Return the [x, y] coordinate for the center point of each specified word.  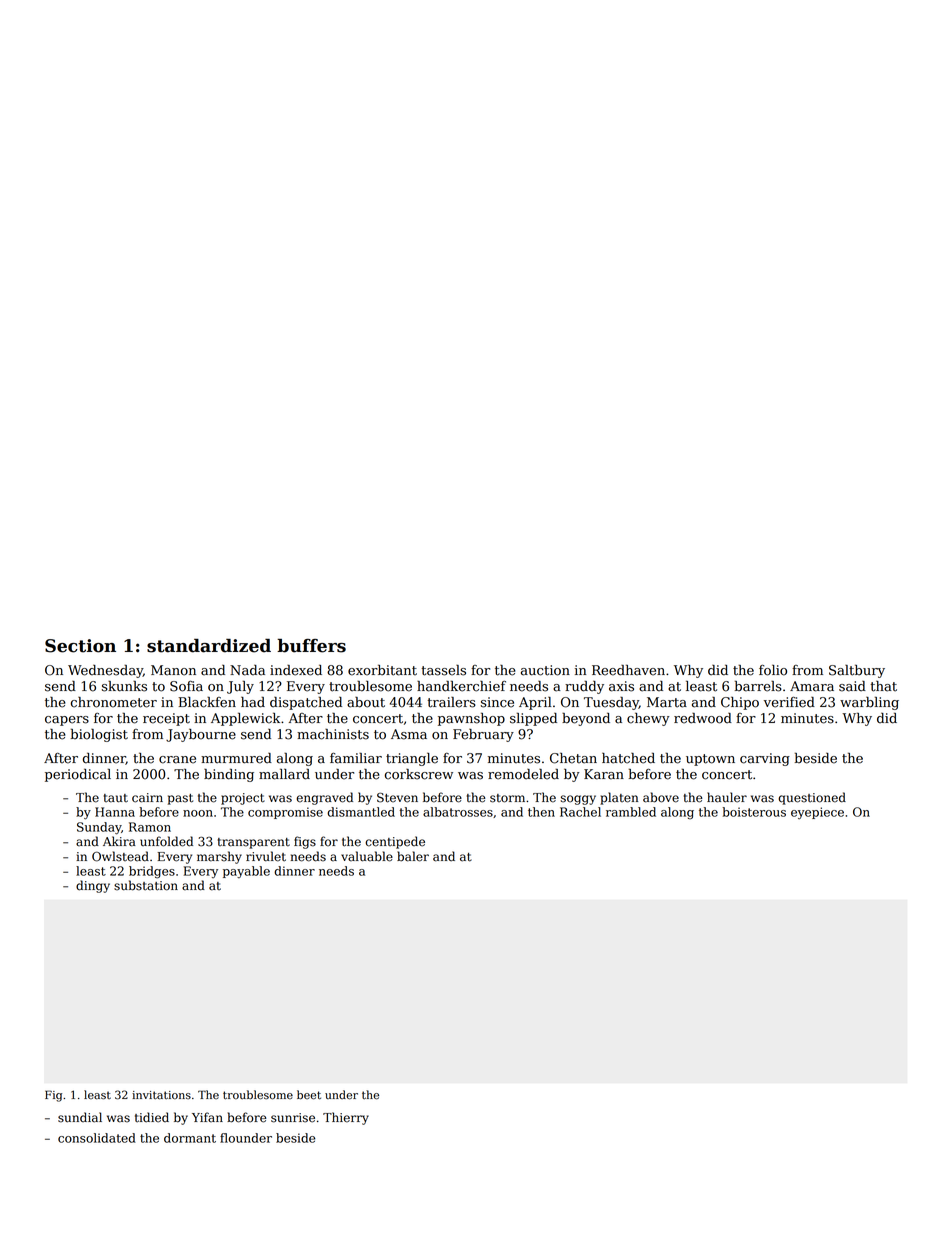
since [497, 702]
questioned [812, 798]
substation [146, 885]
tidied [152, 1117]
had [253, 702]
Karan [604, 774]
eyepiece [817, 813]
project [243, 799]
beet [309, 1095]
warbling [869, 703]
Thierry [346, 1118]
